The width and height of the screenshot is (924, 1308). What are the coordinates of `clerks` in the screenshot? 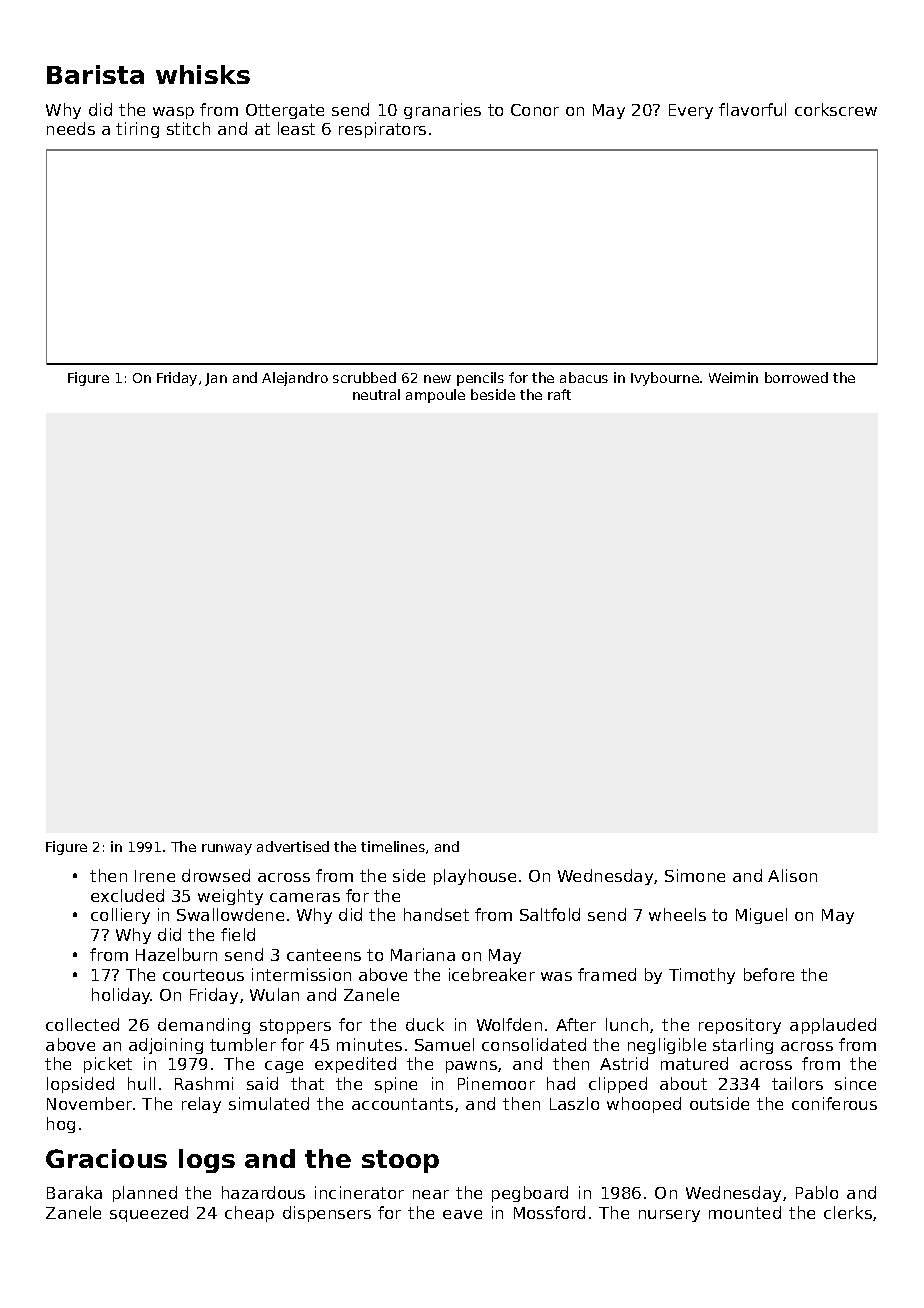 It's located at (848, 1212).
